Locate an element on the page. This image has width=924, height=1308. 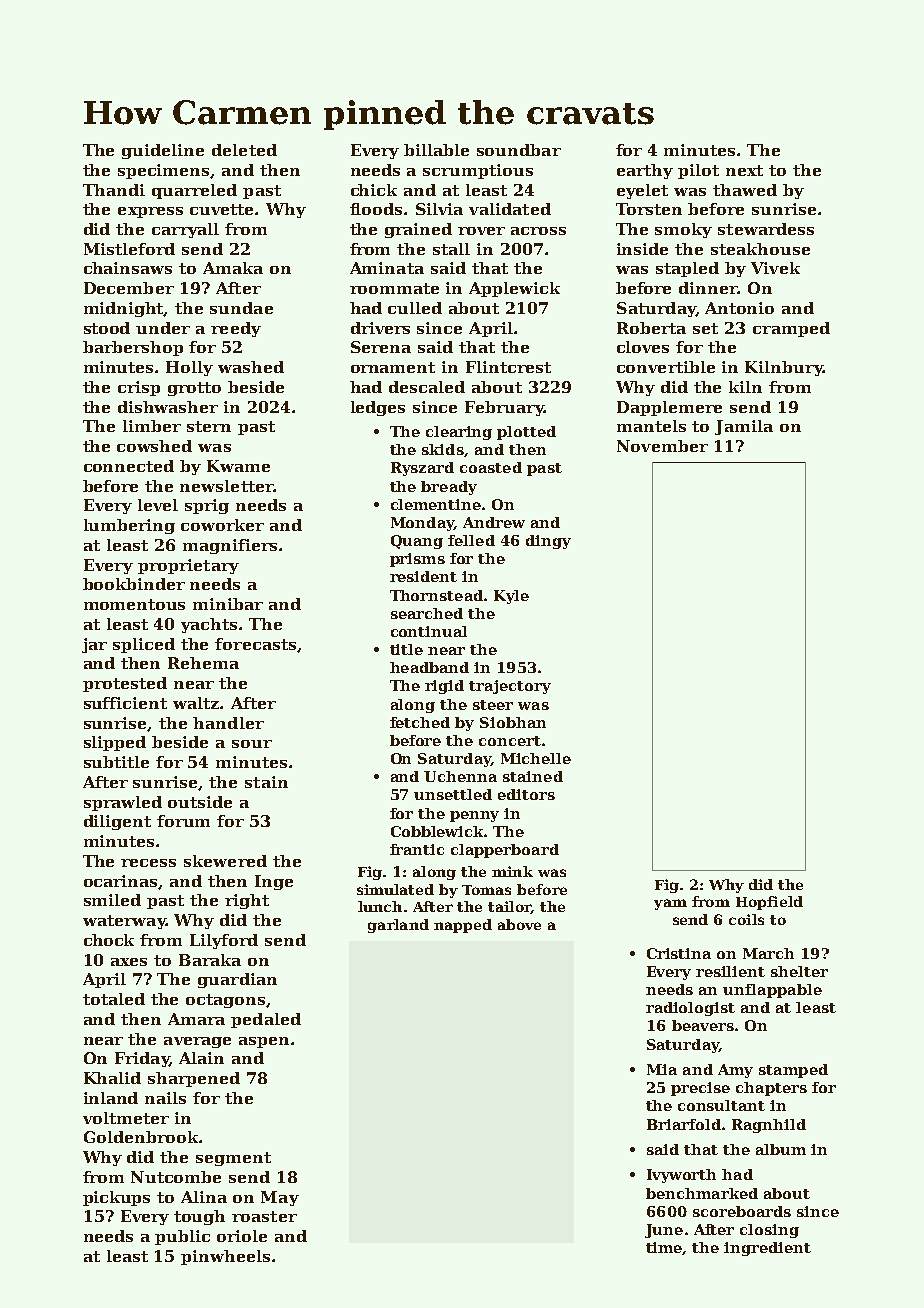
earthy is located at coordinates (645, 171).
